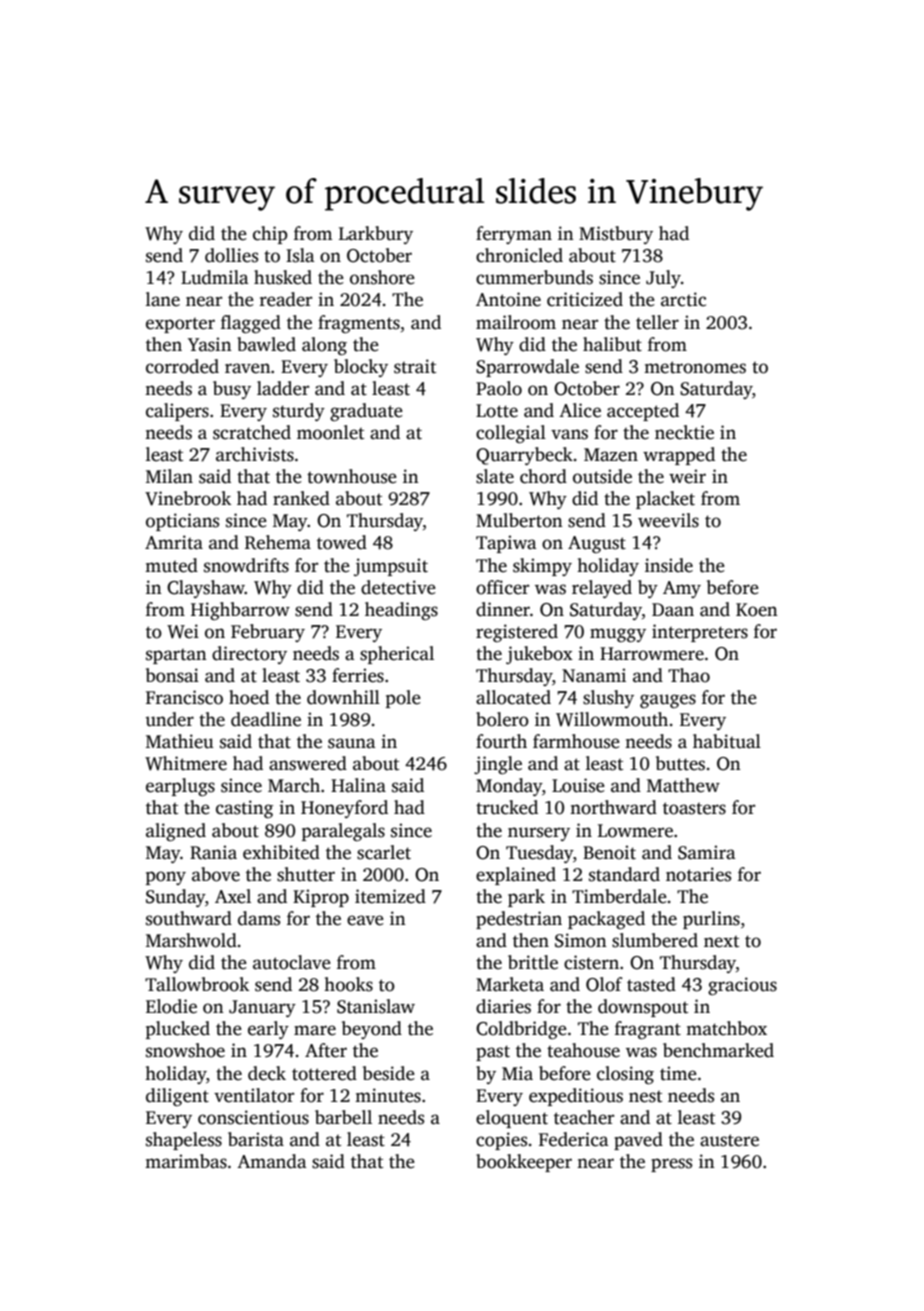 This screenshot has width=924, height=1311. What do you see at coordinates (727, 741) in the screenshot?
I see `habitual` at bounding box center [727, 741].
